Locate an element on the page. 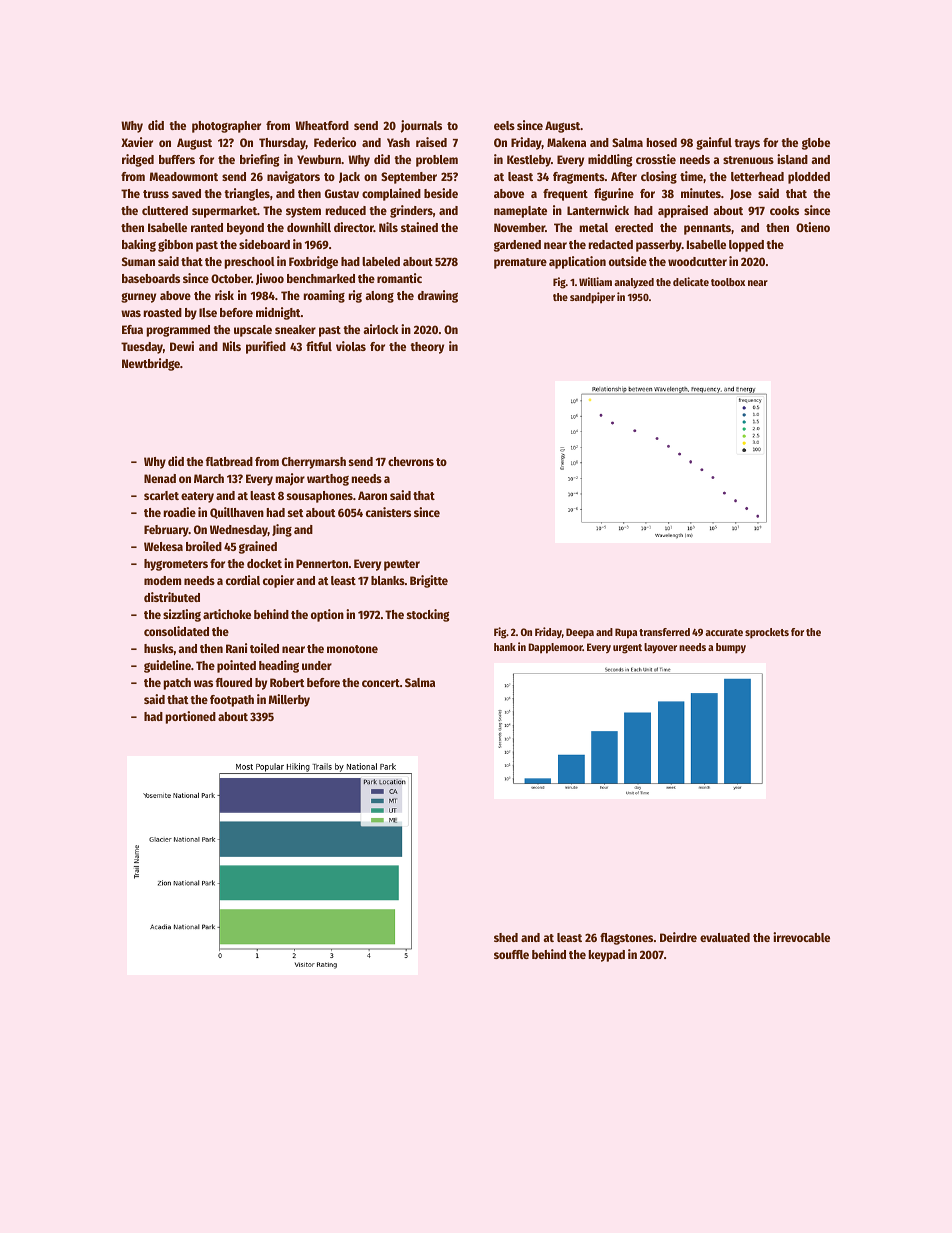 This image has width=952, height=1233. Rupa is located at coordinates (626, 633).
